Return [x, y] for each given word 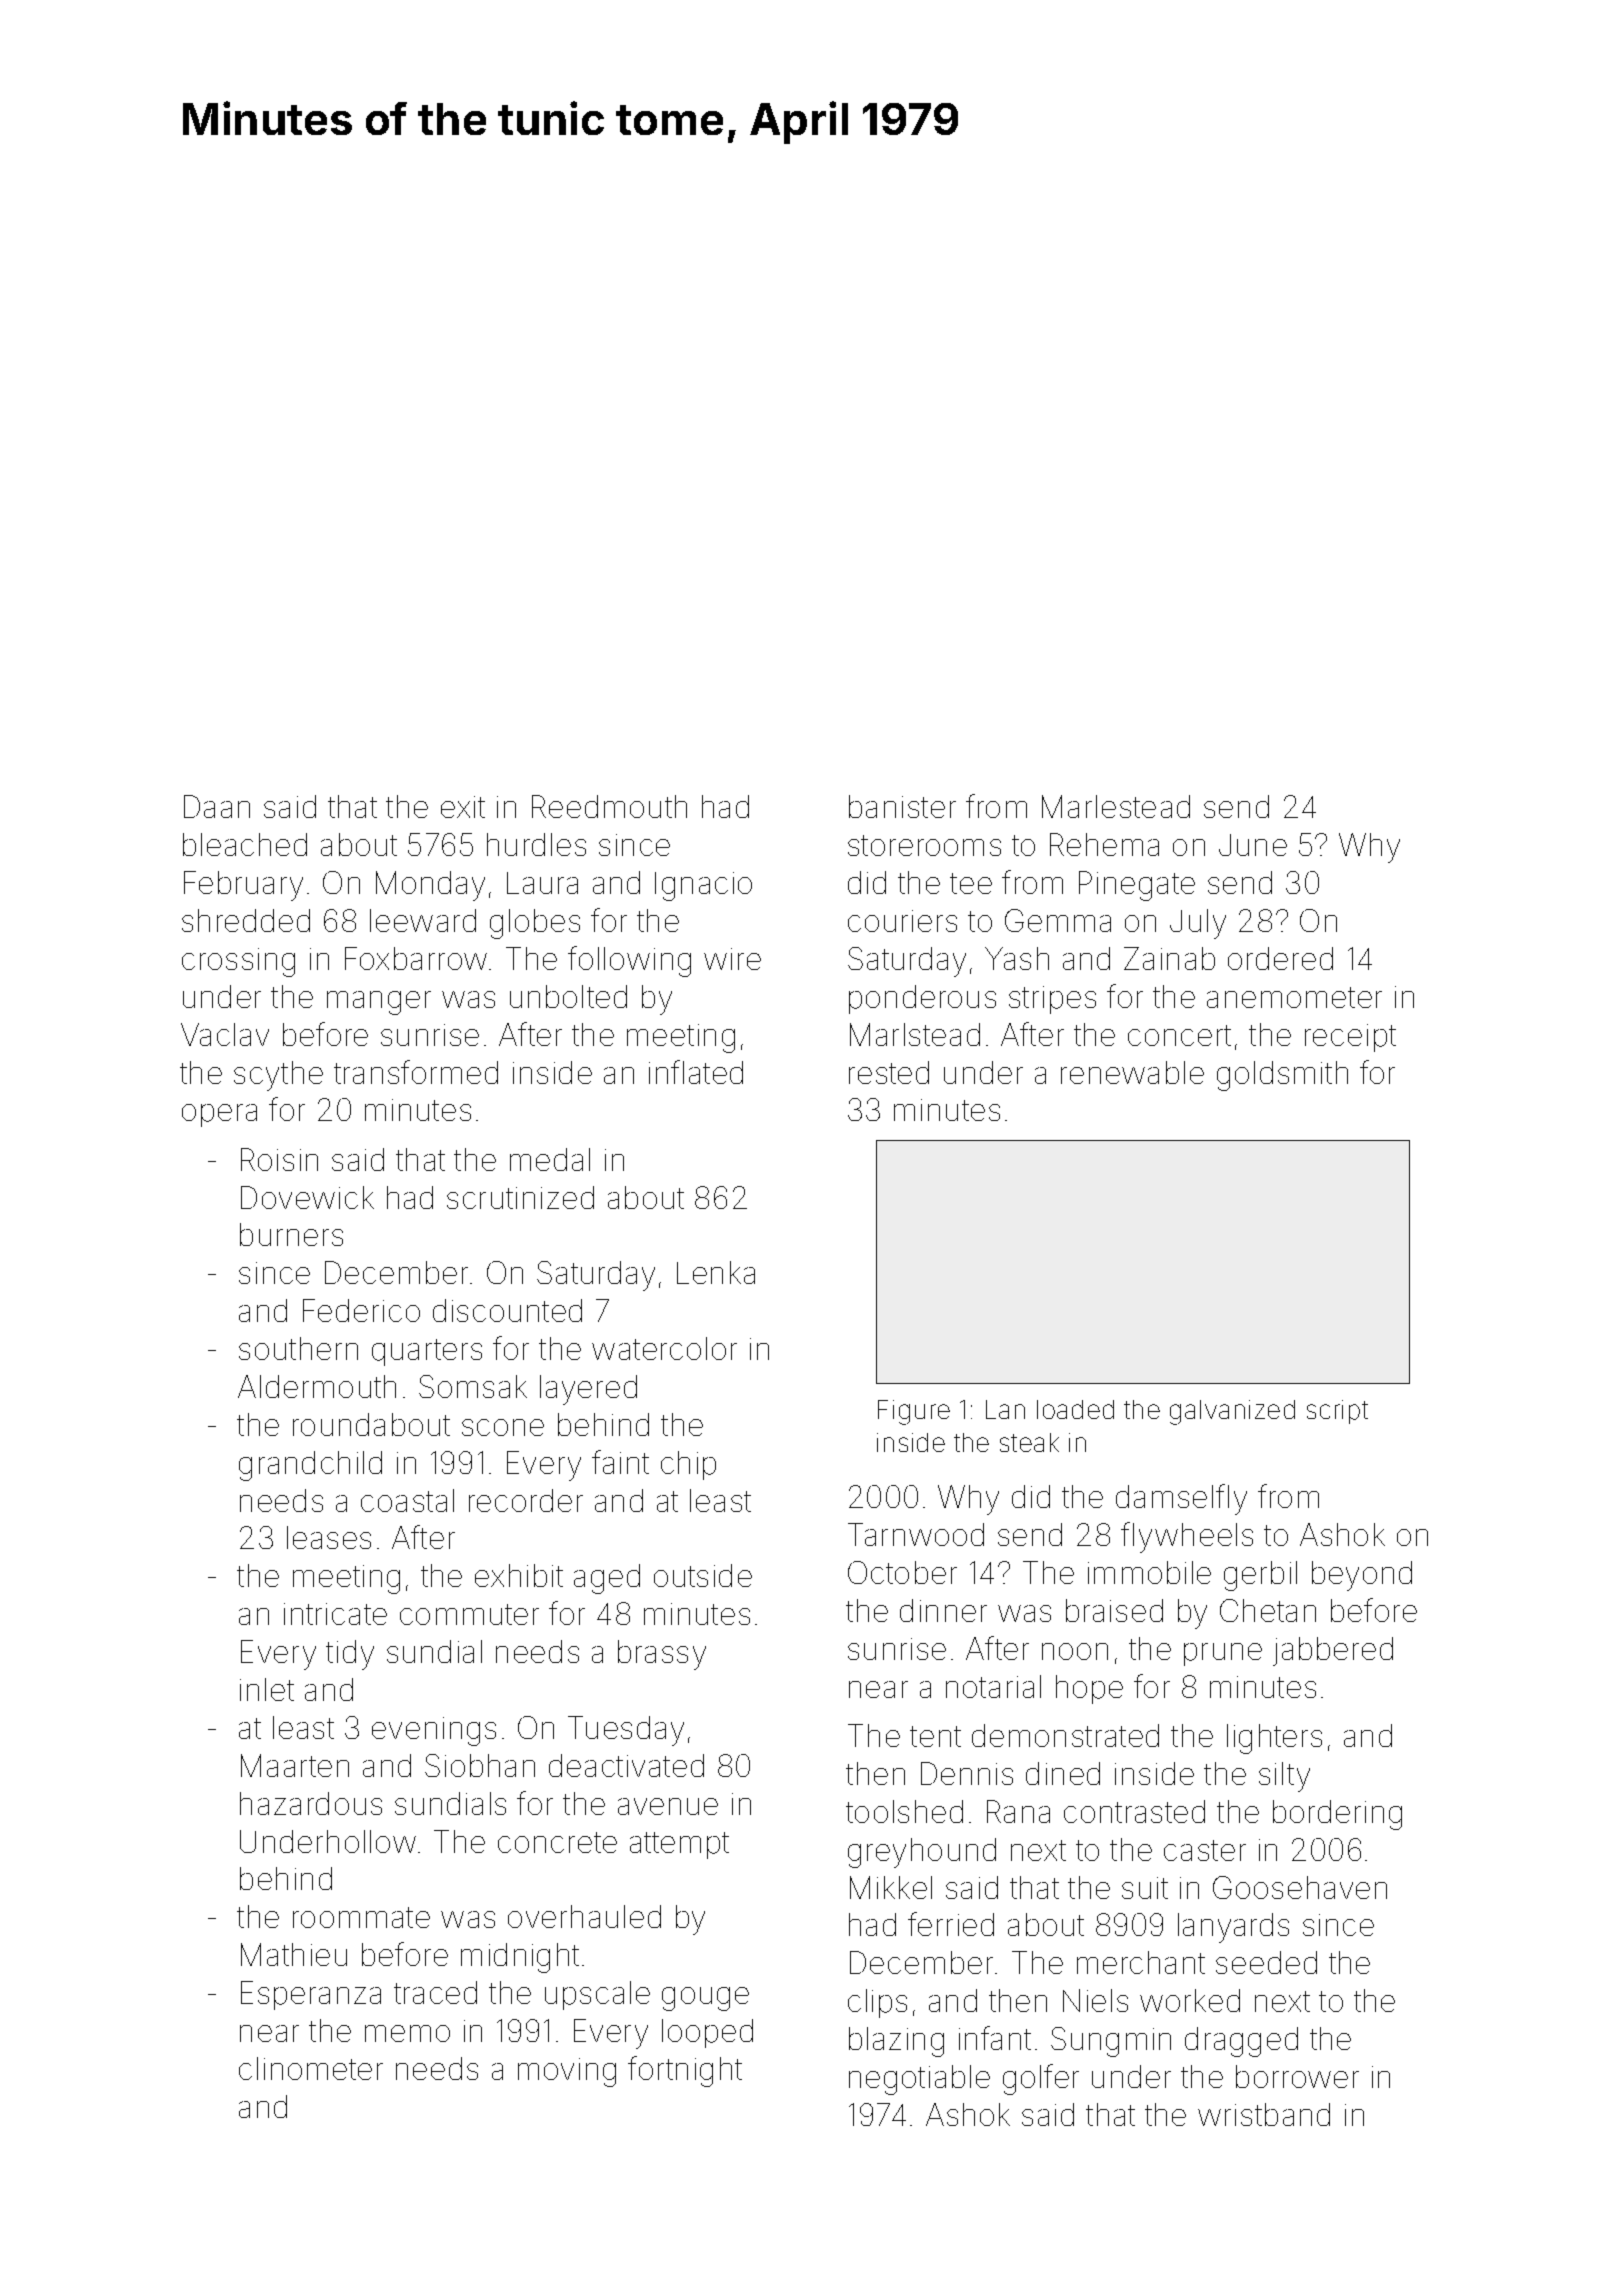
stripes [1052, 1000]
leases [329, 1537]
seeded [1266, 1962]
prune [1223, 1654]
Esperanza [311, 1995]
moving [567, 2072]
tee [971, 883]
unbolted [568, 996]
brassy [662, 1655]
